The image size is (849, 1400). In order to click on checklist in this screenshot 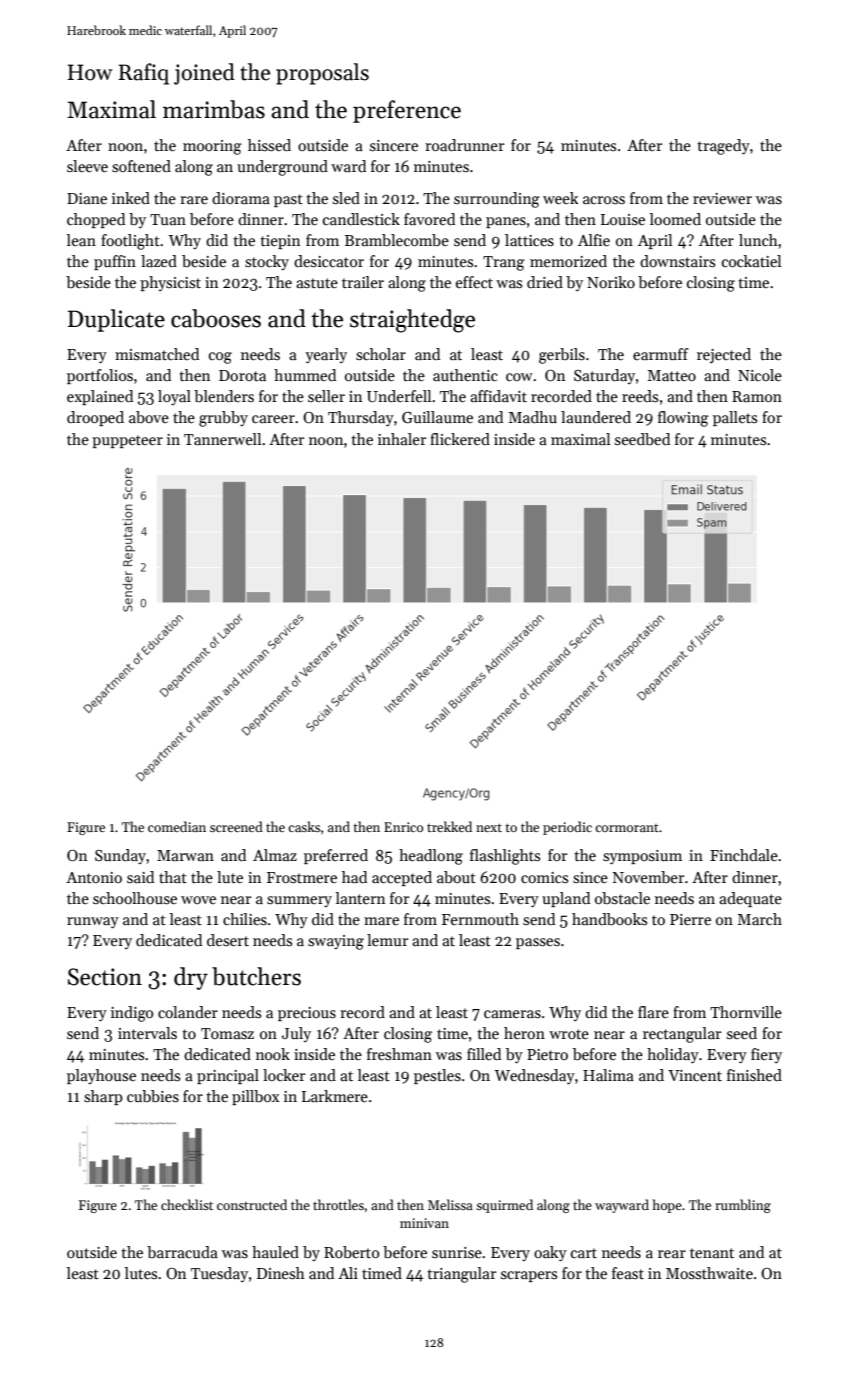, I will do `click(187, 1204)`.
